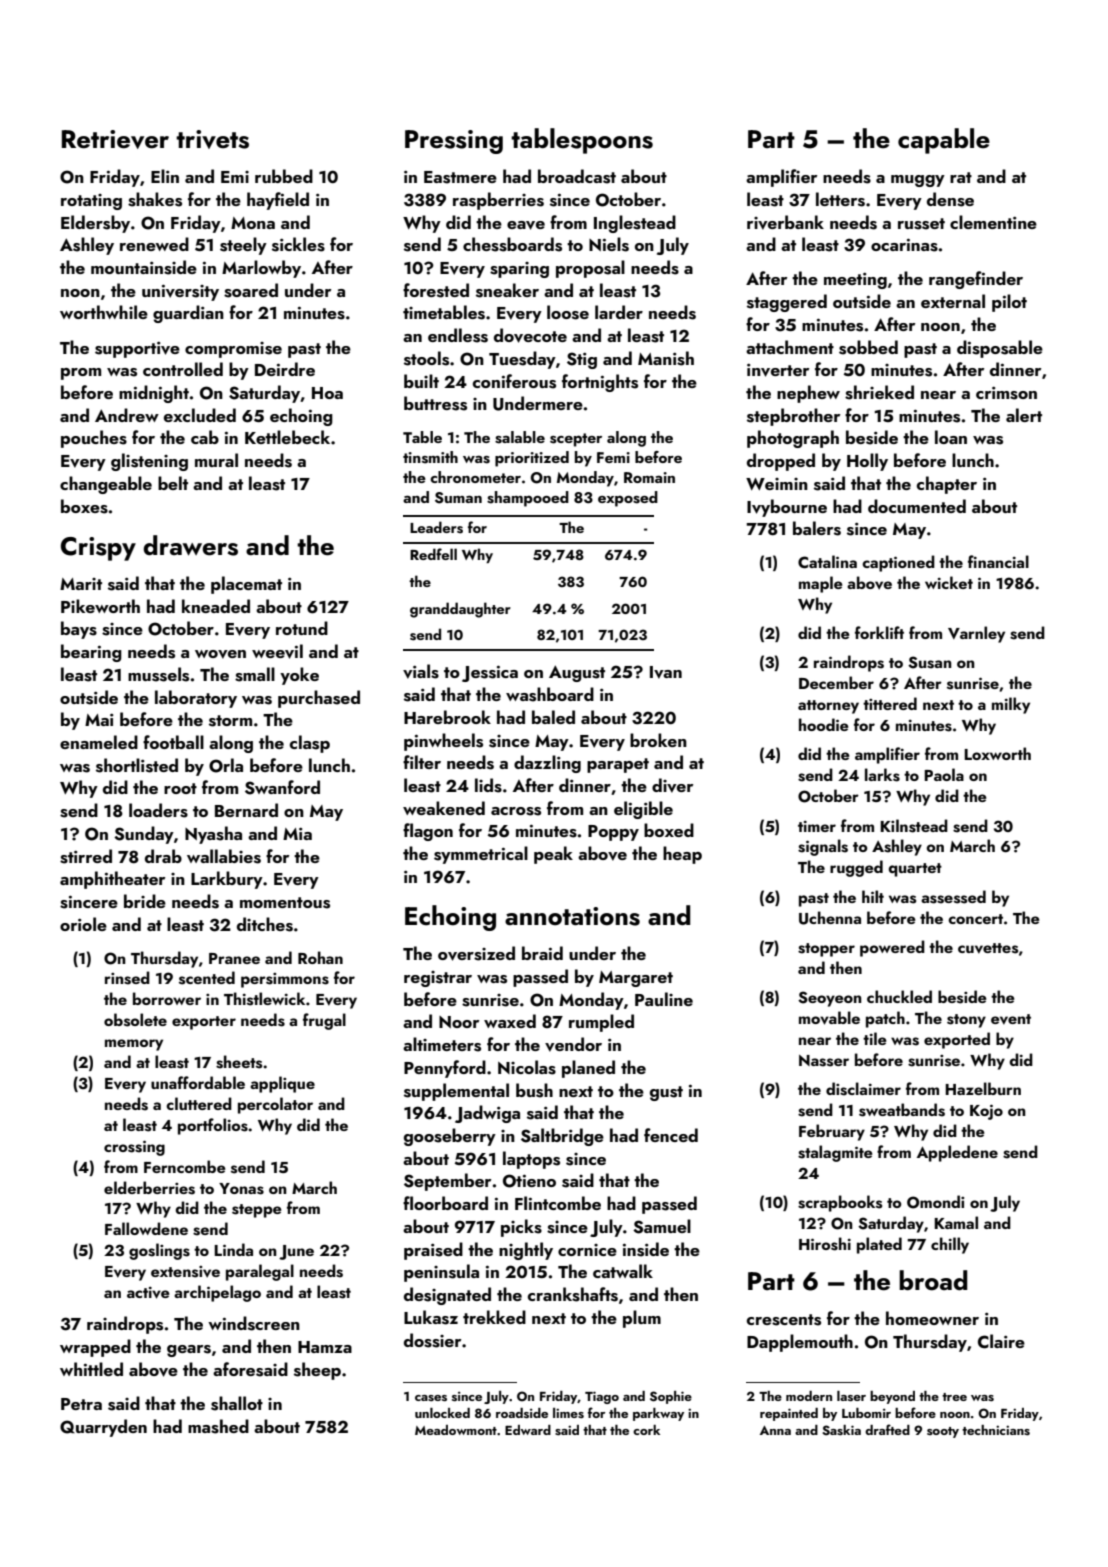 This screenshot has height=1567, width=1108. I want to click on washboard, so click(550, 694).
